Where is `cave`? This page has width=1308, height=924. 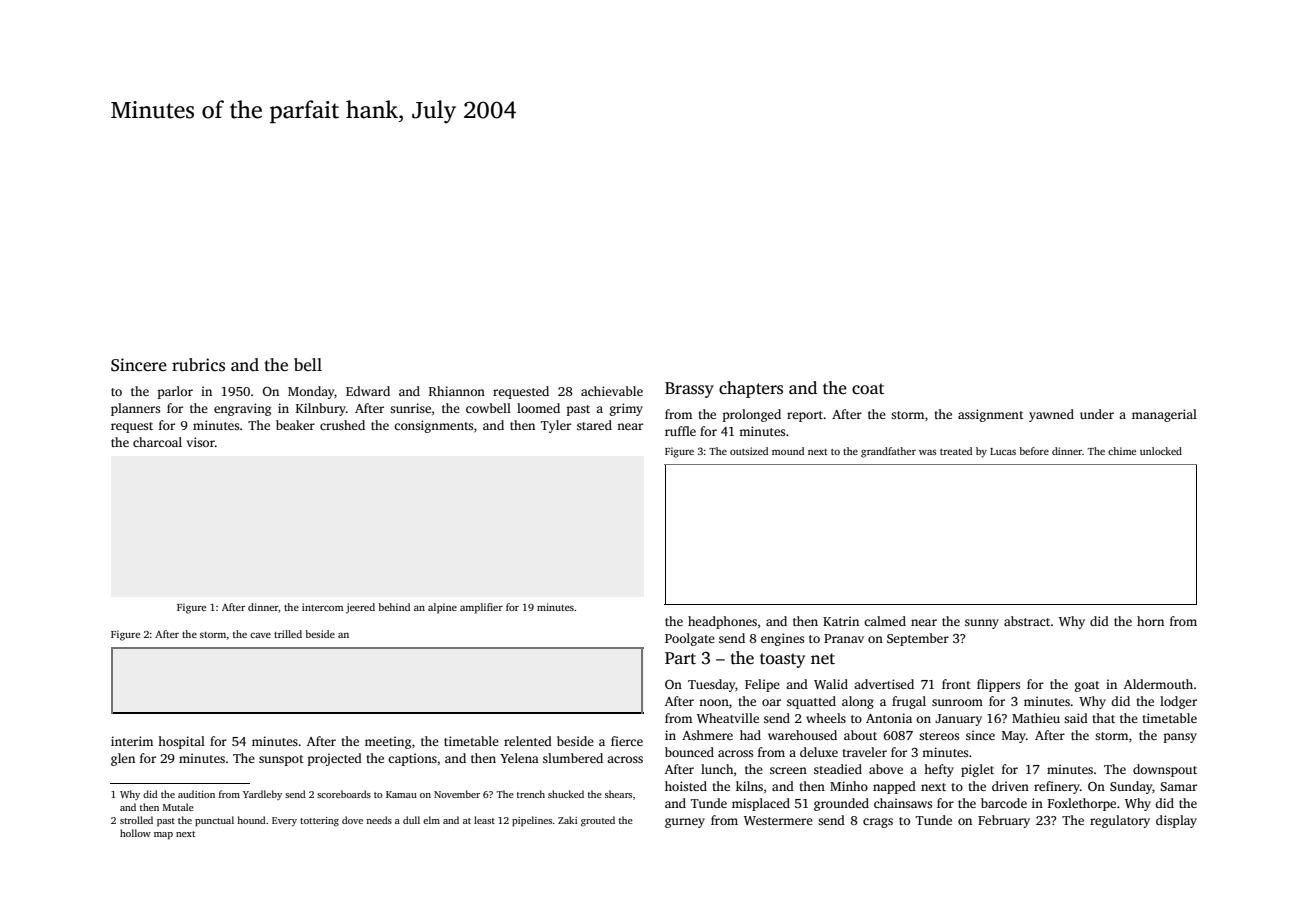 cave is located at coordinates (260, 635).
